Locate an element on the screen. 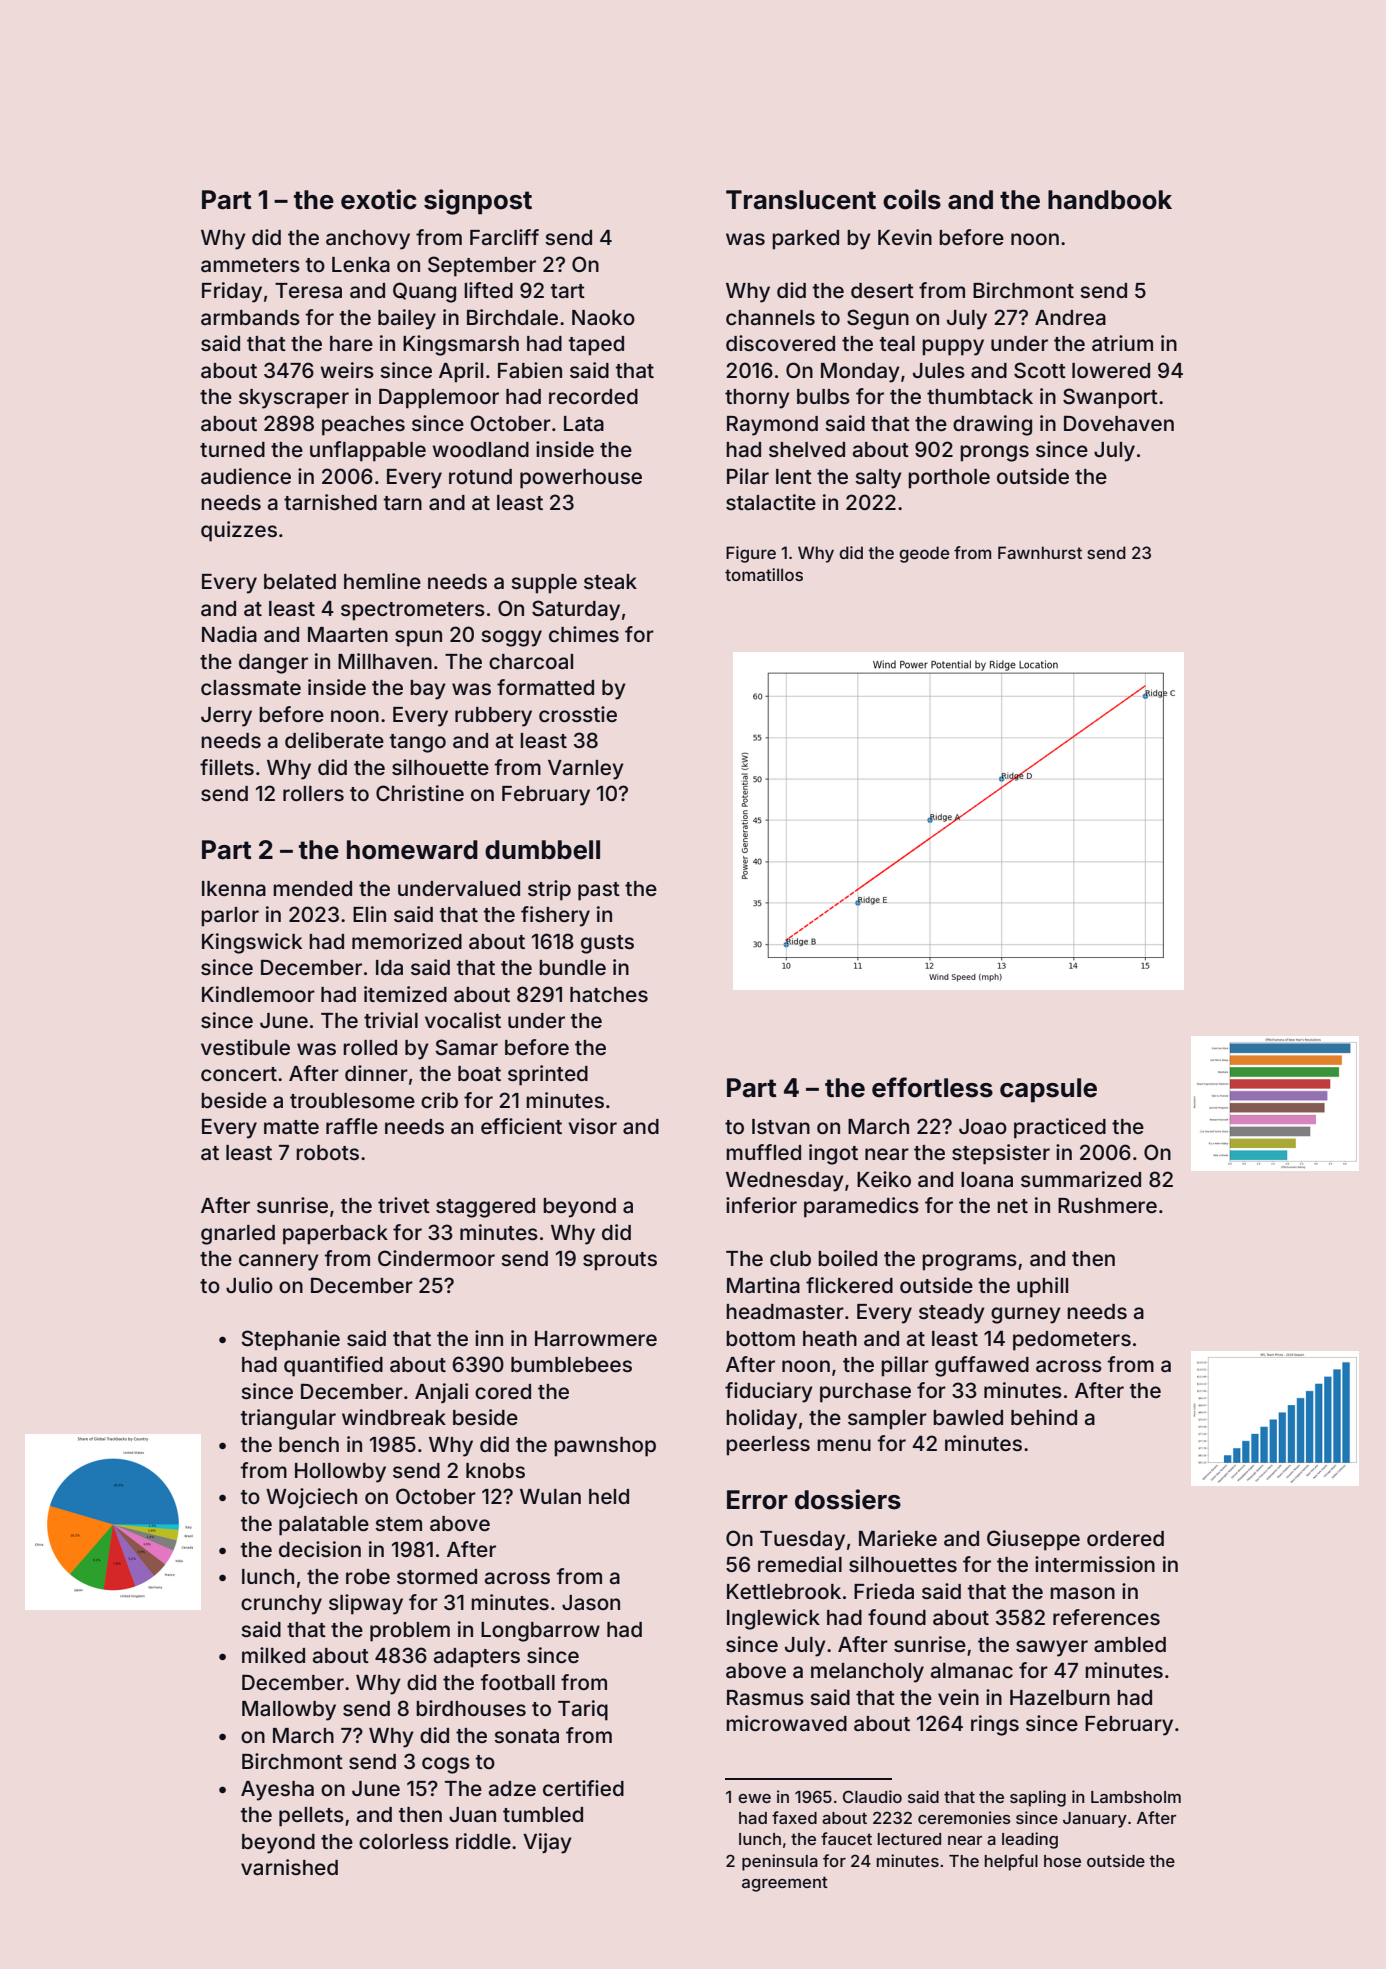 This screenshot has height=1969, width=1386. handbook is located at coordinates (1110, 200).
